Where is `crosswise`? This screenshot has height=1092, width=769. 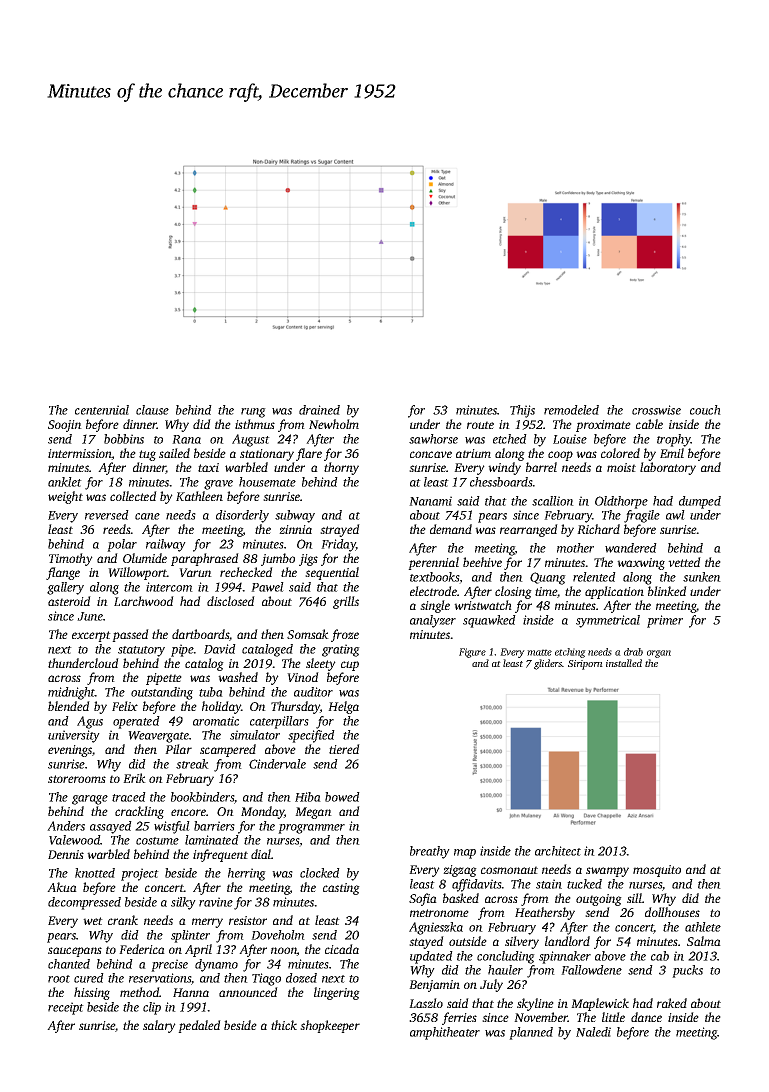
crosswise is located at coordinates (656, 410).
